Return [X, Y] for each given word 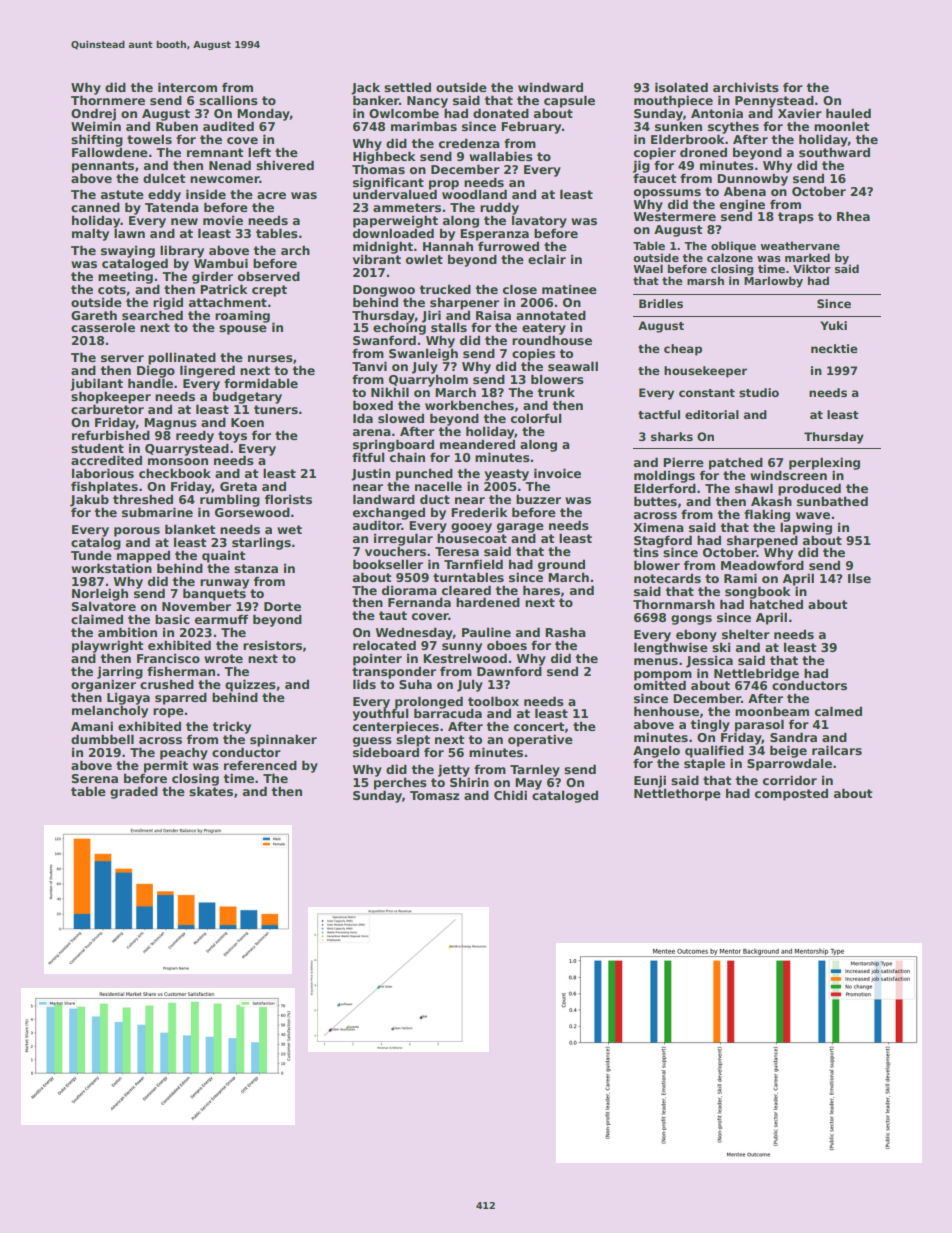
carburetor [107, 409]
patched [736, 463]
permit [166, 766]
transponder [394, 672]
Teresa [457, 551]
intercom [187, 87]
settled [407, 87]
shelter [746, 634]
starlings [261, 543]
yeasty [506, 475]
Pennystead [774, 101]
